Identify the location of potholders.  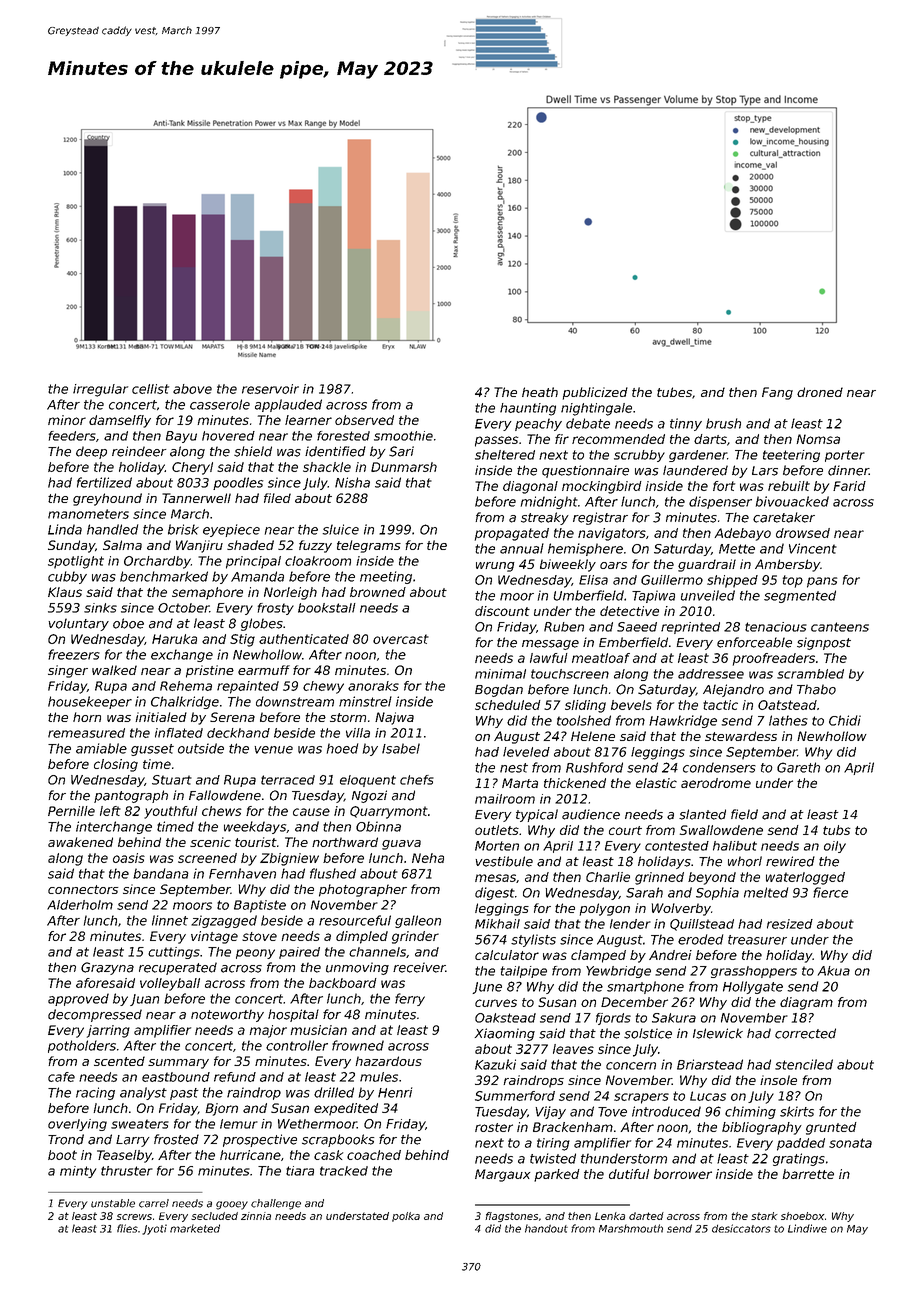
(82, 1046).
